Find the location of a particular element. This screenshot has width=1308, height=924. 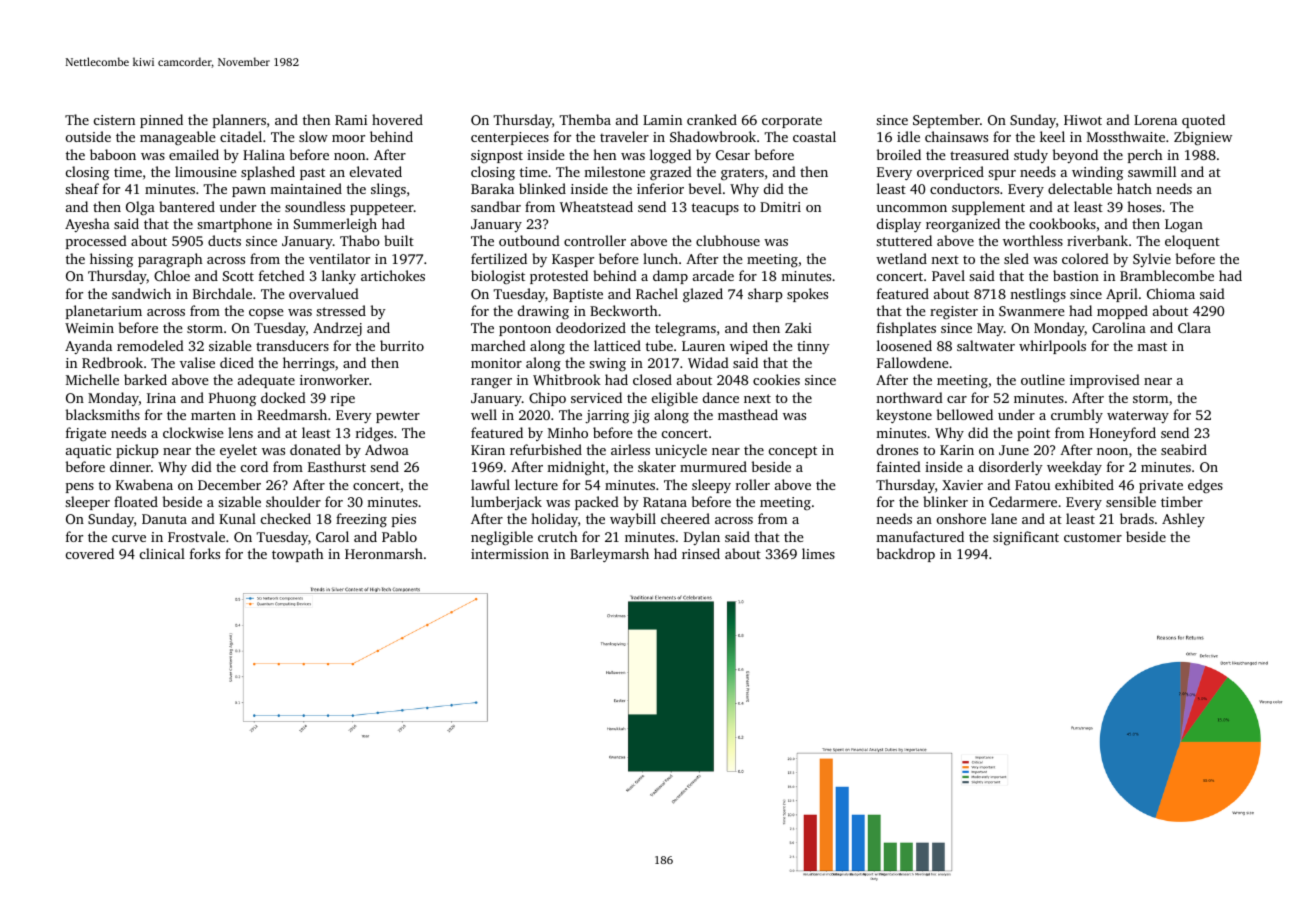

lunch is located at coordinates (660, 258).
